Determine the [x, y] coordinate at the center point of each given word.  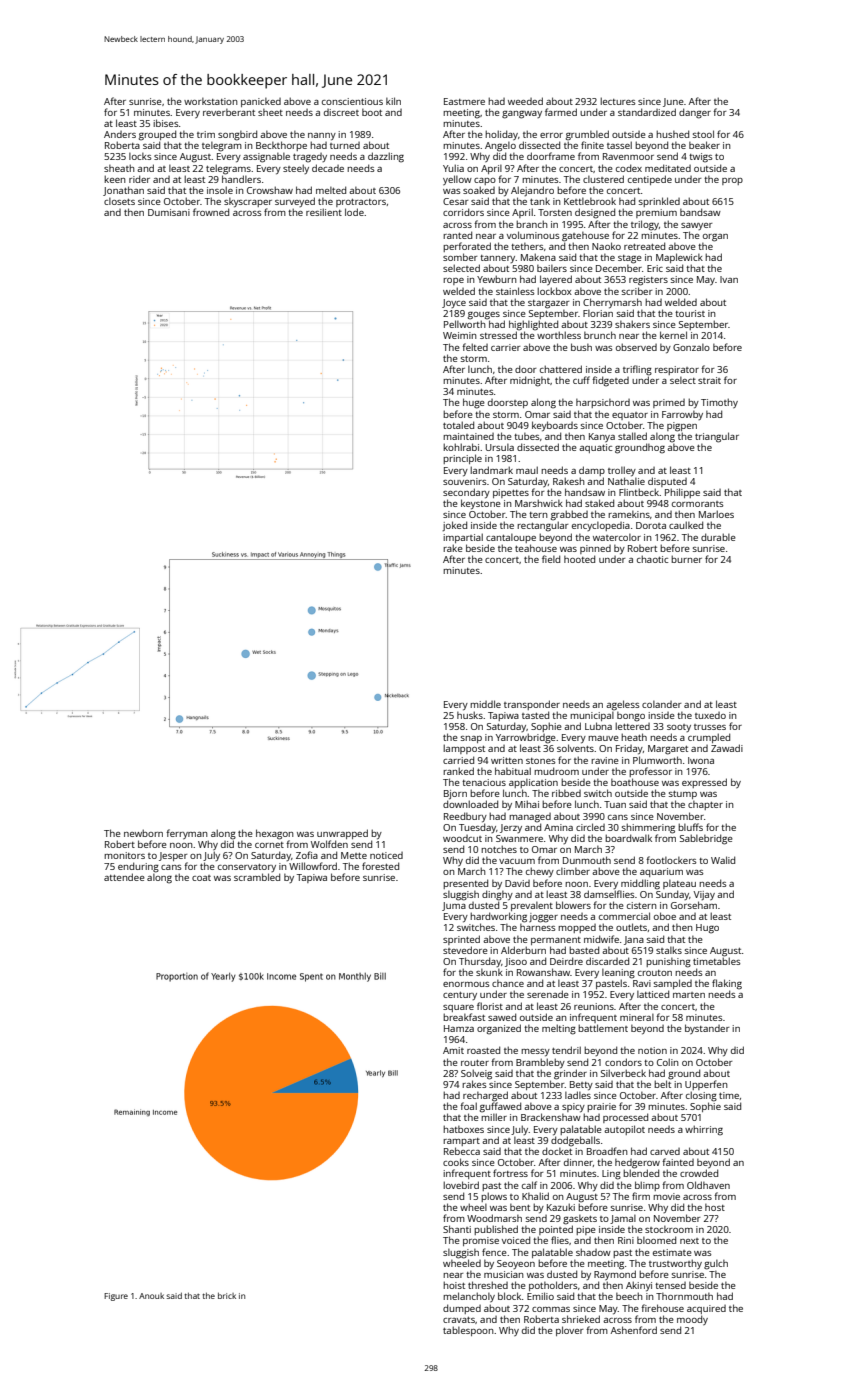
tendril [566, 1050]
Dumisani [169, 212]
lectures [617, 101]
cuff [581, 380]
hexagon [275, 834]
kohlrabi [461, 447]
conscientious [352, 101]
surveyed [295, 202]
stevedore [465, 950]
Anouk [151, 1296]
